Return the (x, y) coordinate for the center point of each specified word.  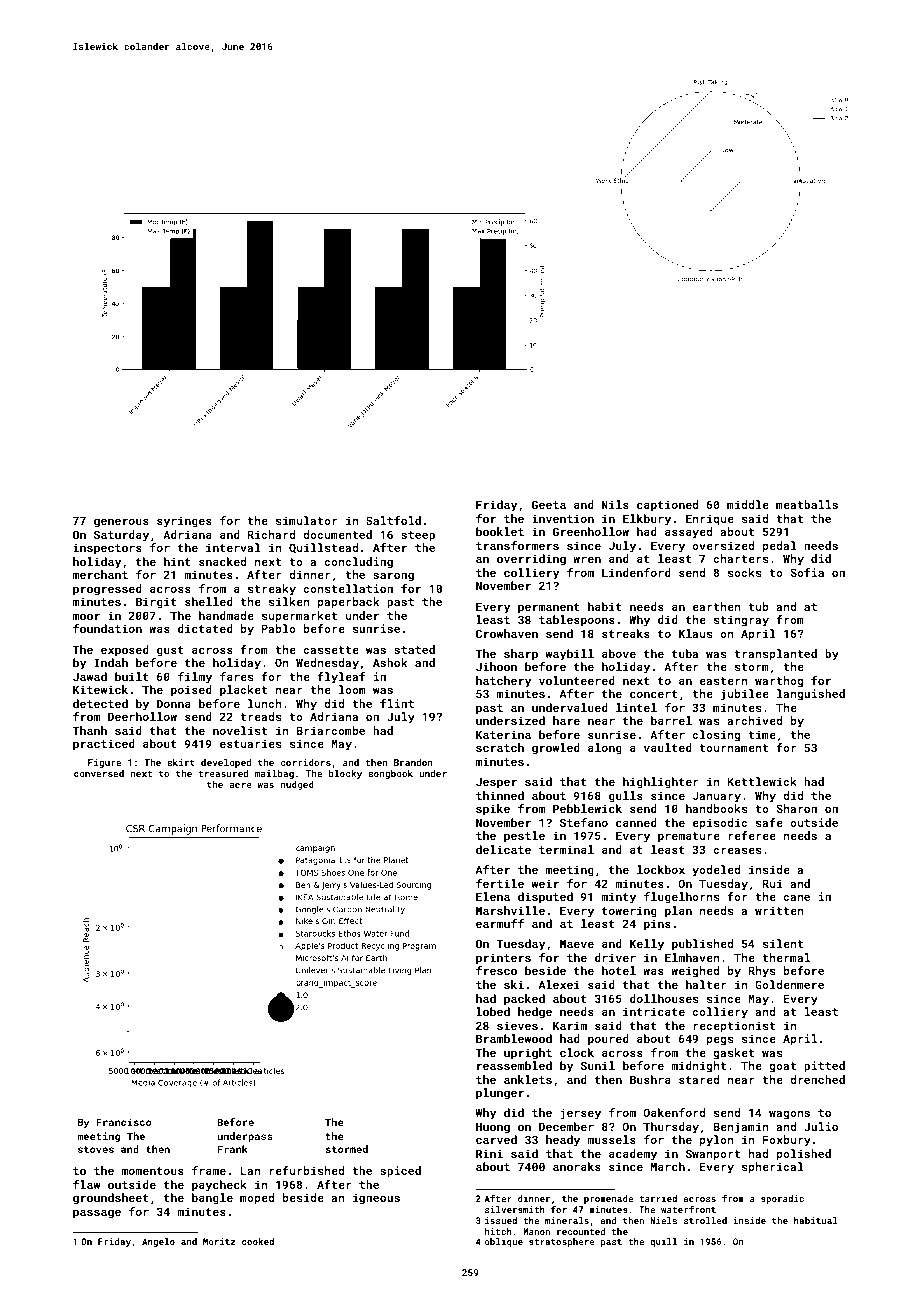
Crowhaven (507, 633)
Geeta (549, 504)
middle (748, 504)
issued (501, 1220)
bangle (212, 1199)
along (605, 749)
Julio (821, 1126)
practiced (104, 745)
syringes (184, 522)
